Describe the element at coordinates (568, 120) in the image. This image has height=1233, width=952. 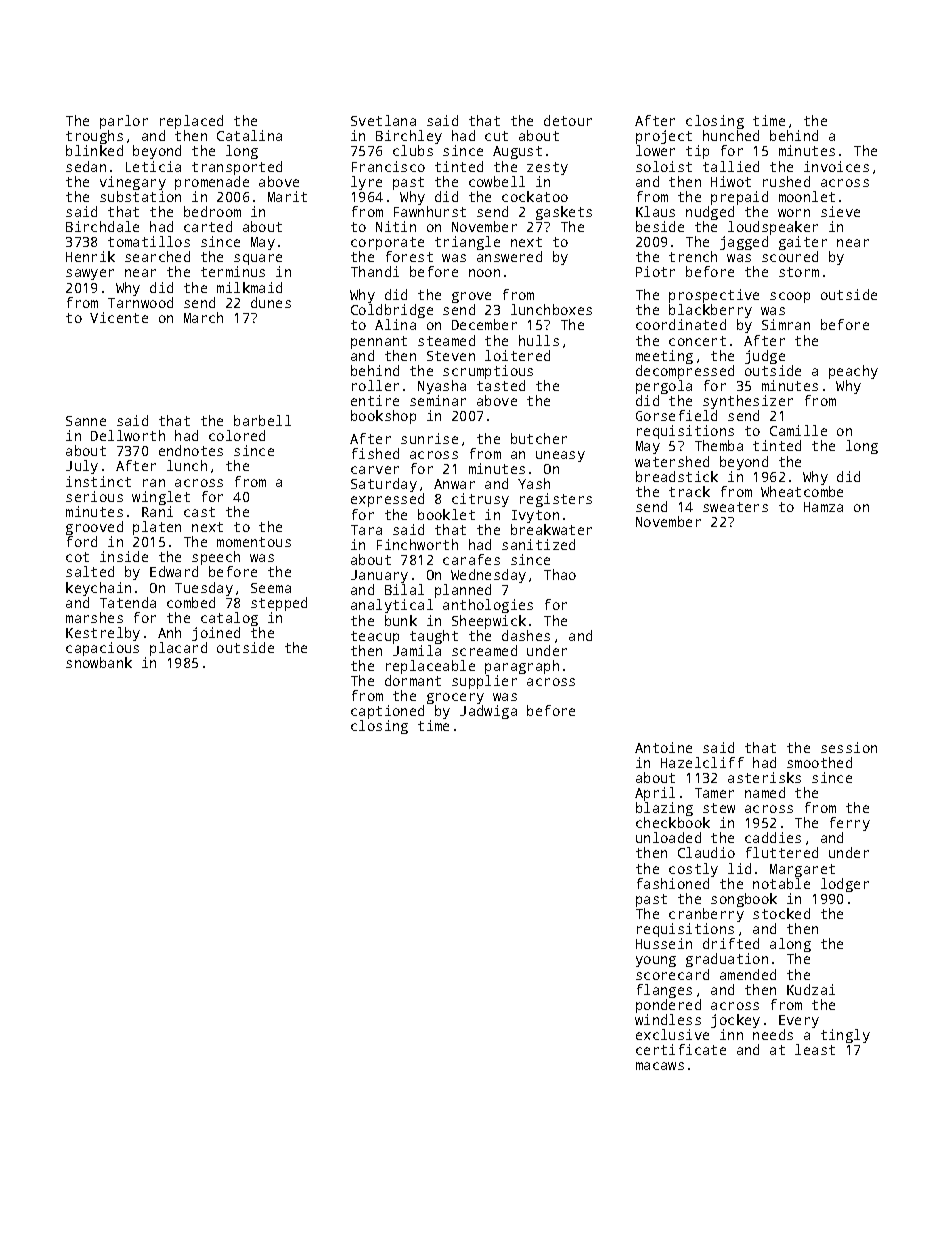
I see `detour` at that location.
